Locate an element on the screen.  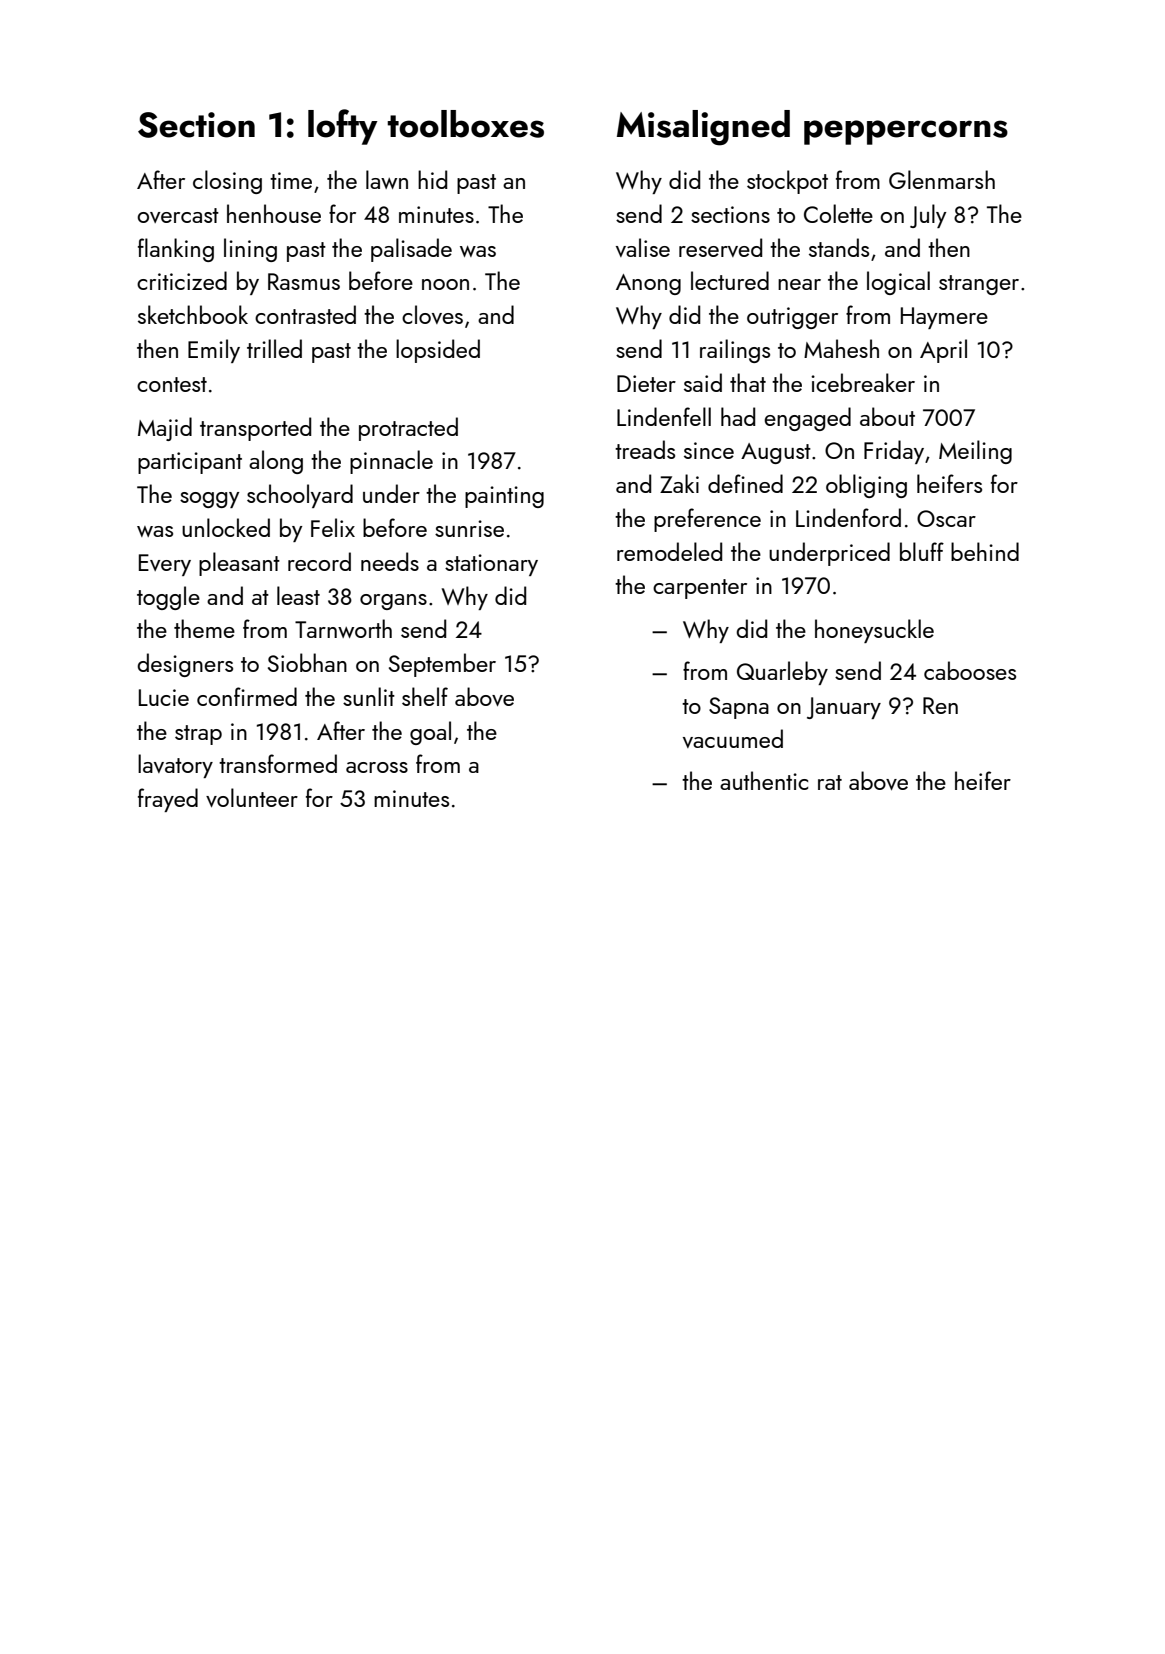
Majid is located at coordinates (165, 429).
